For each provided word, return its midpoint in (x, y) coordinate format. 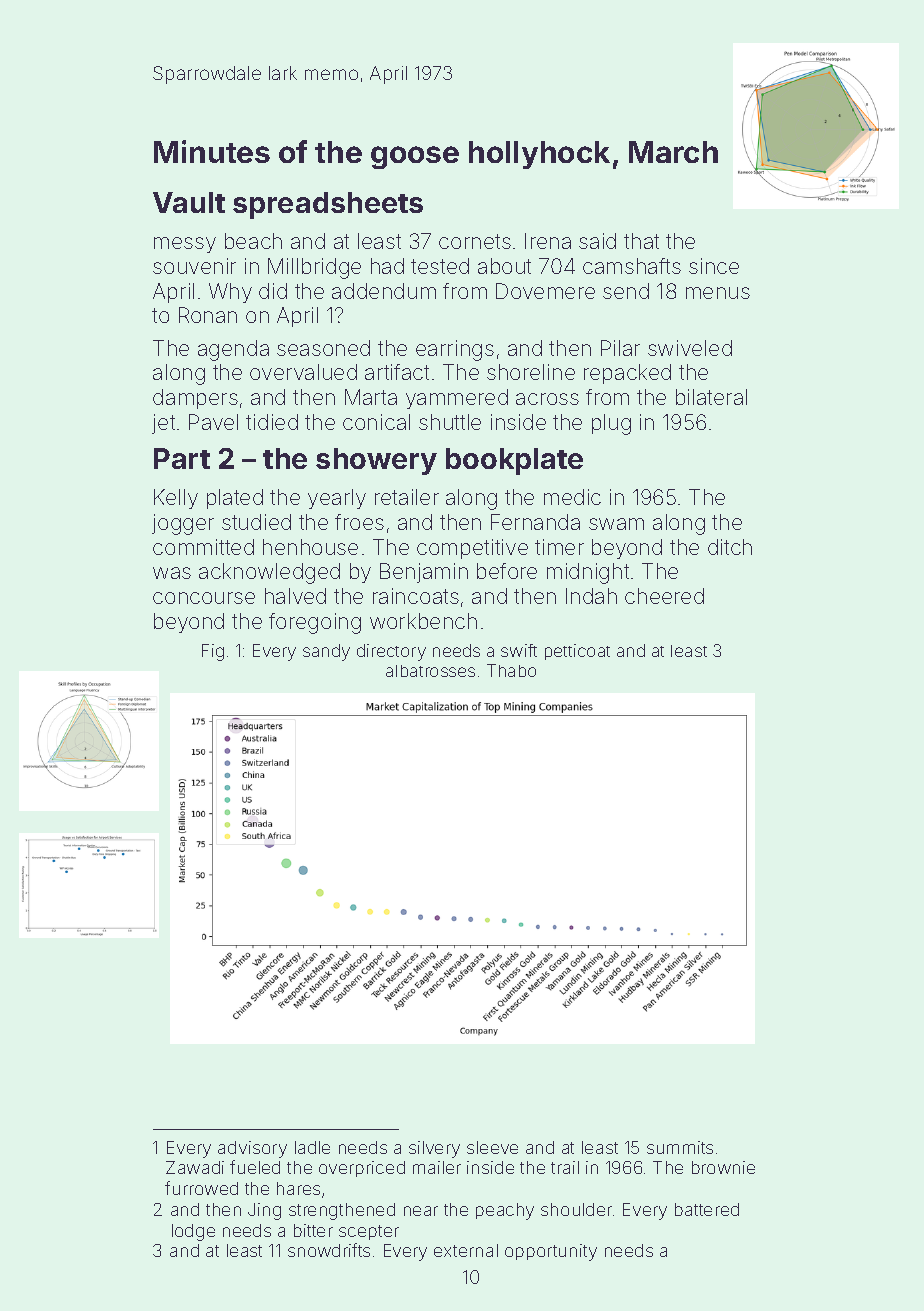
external (466, 1250)
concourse (204, 598)
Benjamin (424, 573)
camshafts (632, 266)
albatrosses (430, 671)
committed (203, 547)
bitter (313, 1230)
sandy (326, 652)
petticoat (577, 652)
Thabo (511, 670)
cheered (664, 596)
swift (519, 650)
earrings (455, 350)
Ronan (208, 315)
